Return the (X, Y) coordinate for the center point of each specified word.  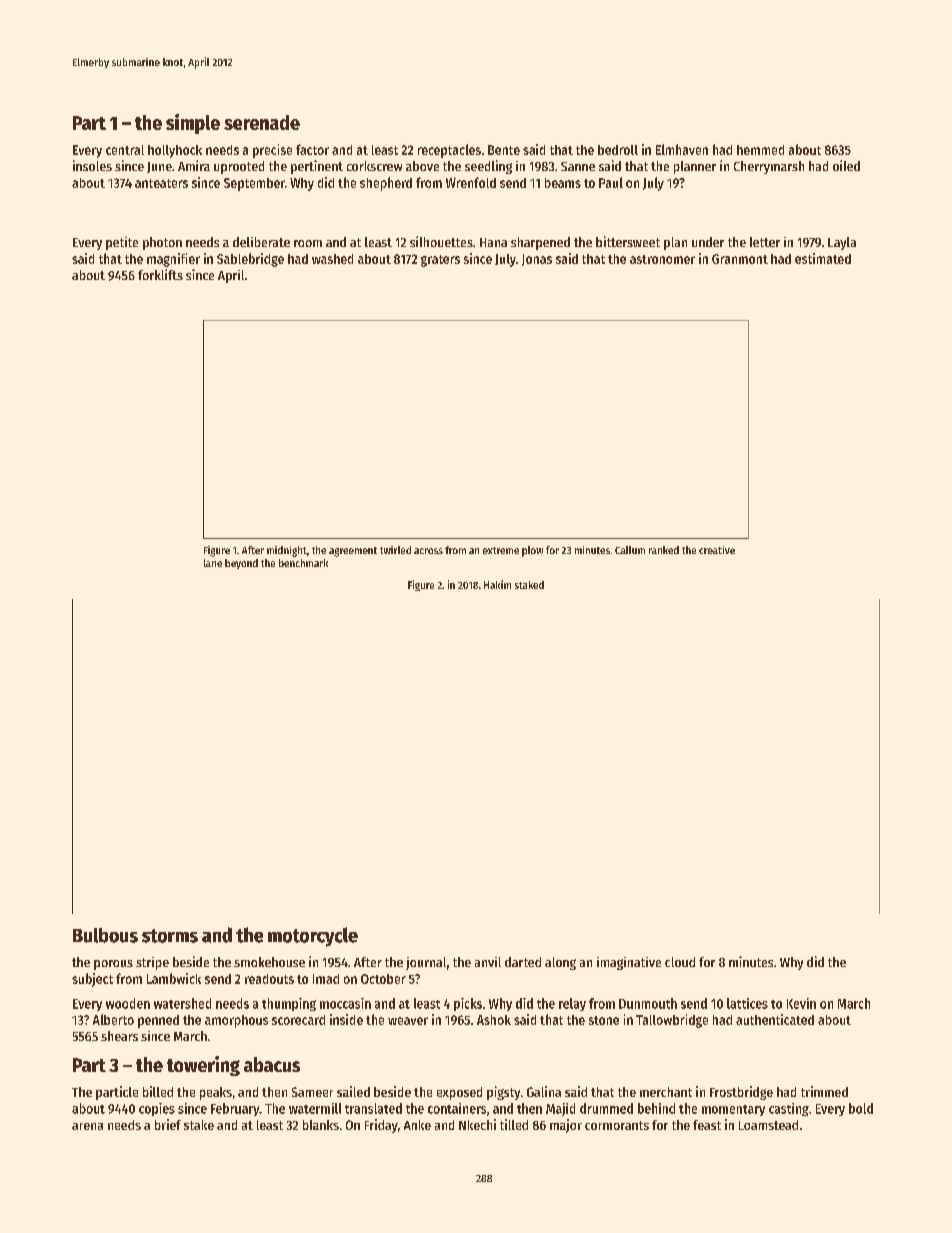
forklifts (160, 274)
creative (717, 550)
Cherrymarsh (769, 167)
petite (122, 243)
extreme (501, 550)
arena (87, 1126)
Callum (630, 550)
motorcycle (313, 937)
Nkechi (477, 1124)
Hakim (497, 584)
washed (332, 259)
